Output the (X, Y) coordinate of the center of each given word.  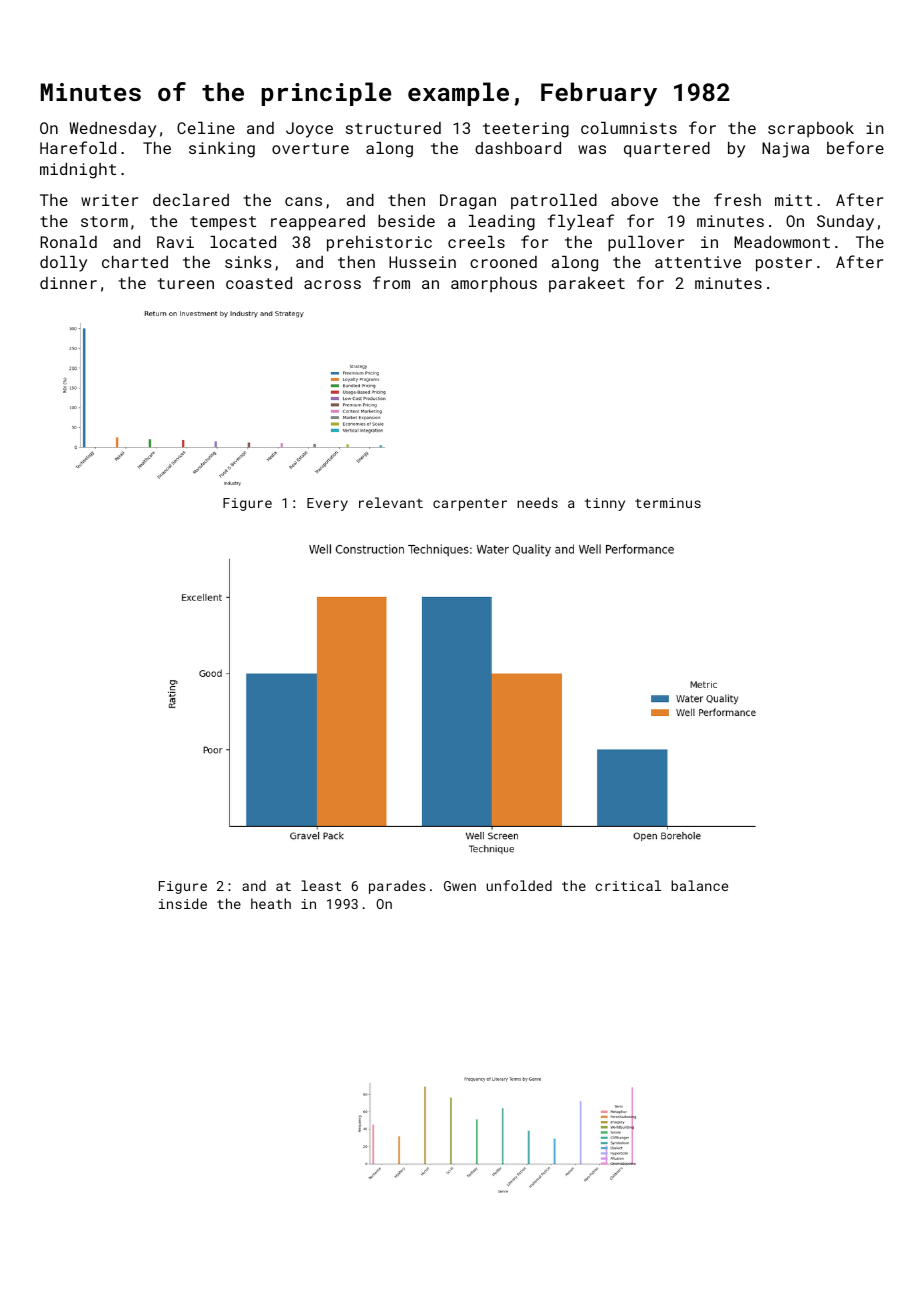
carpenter (470, 505)
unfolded (519, 885)
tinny (605, 504)
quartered (667, 150)
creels (476, 242)
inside (183, 903)
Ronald (68, 242)
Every (327, 504)
